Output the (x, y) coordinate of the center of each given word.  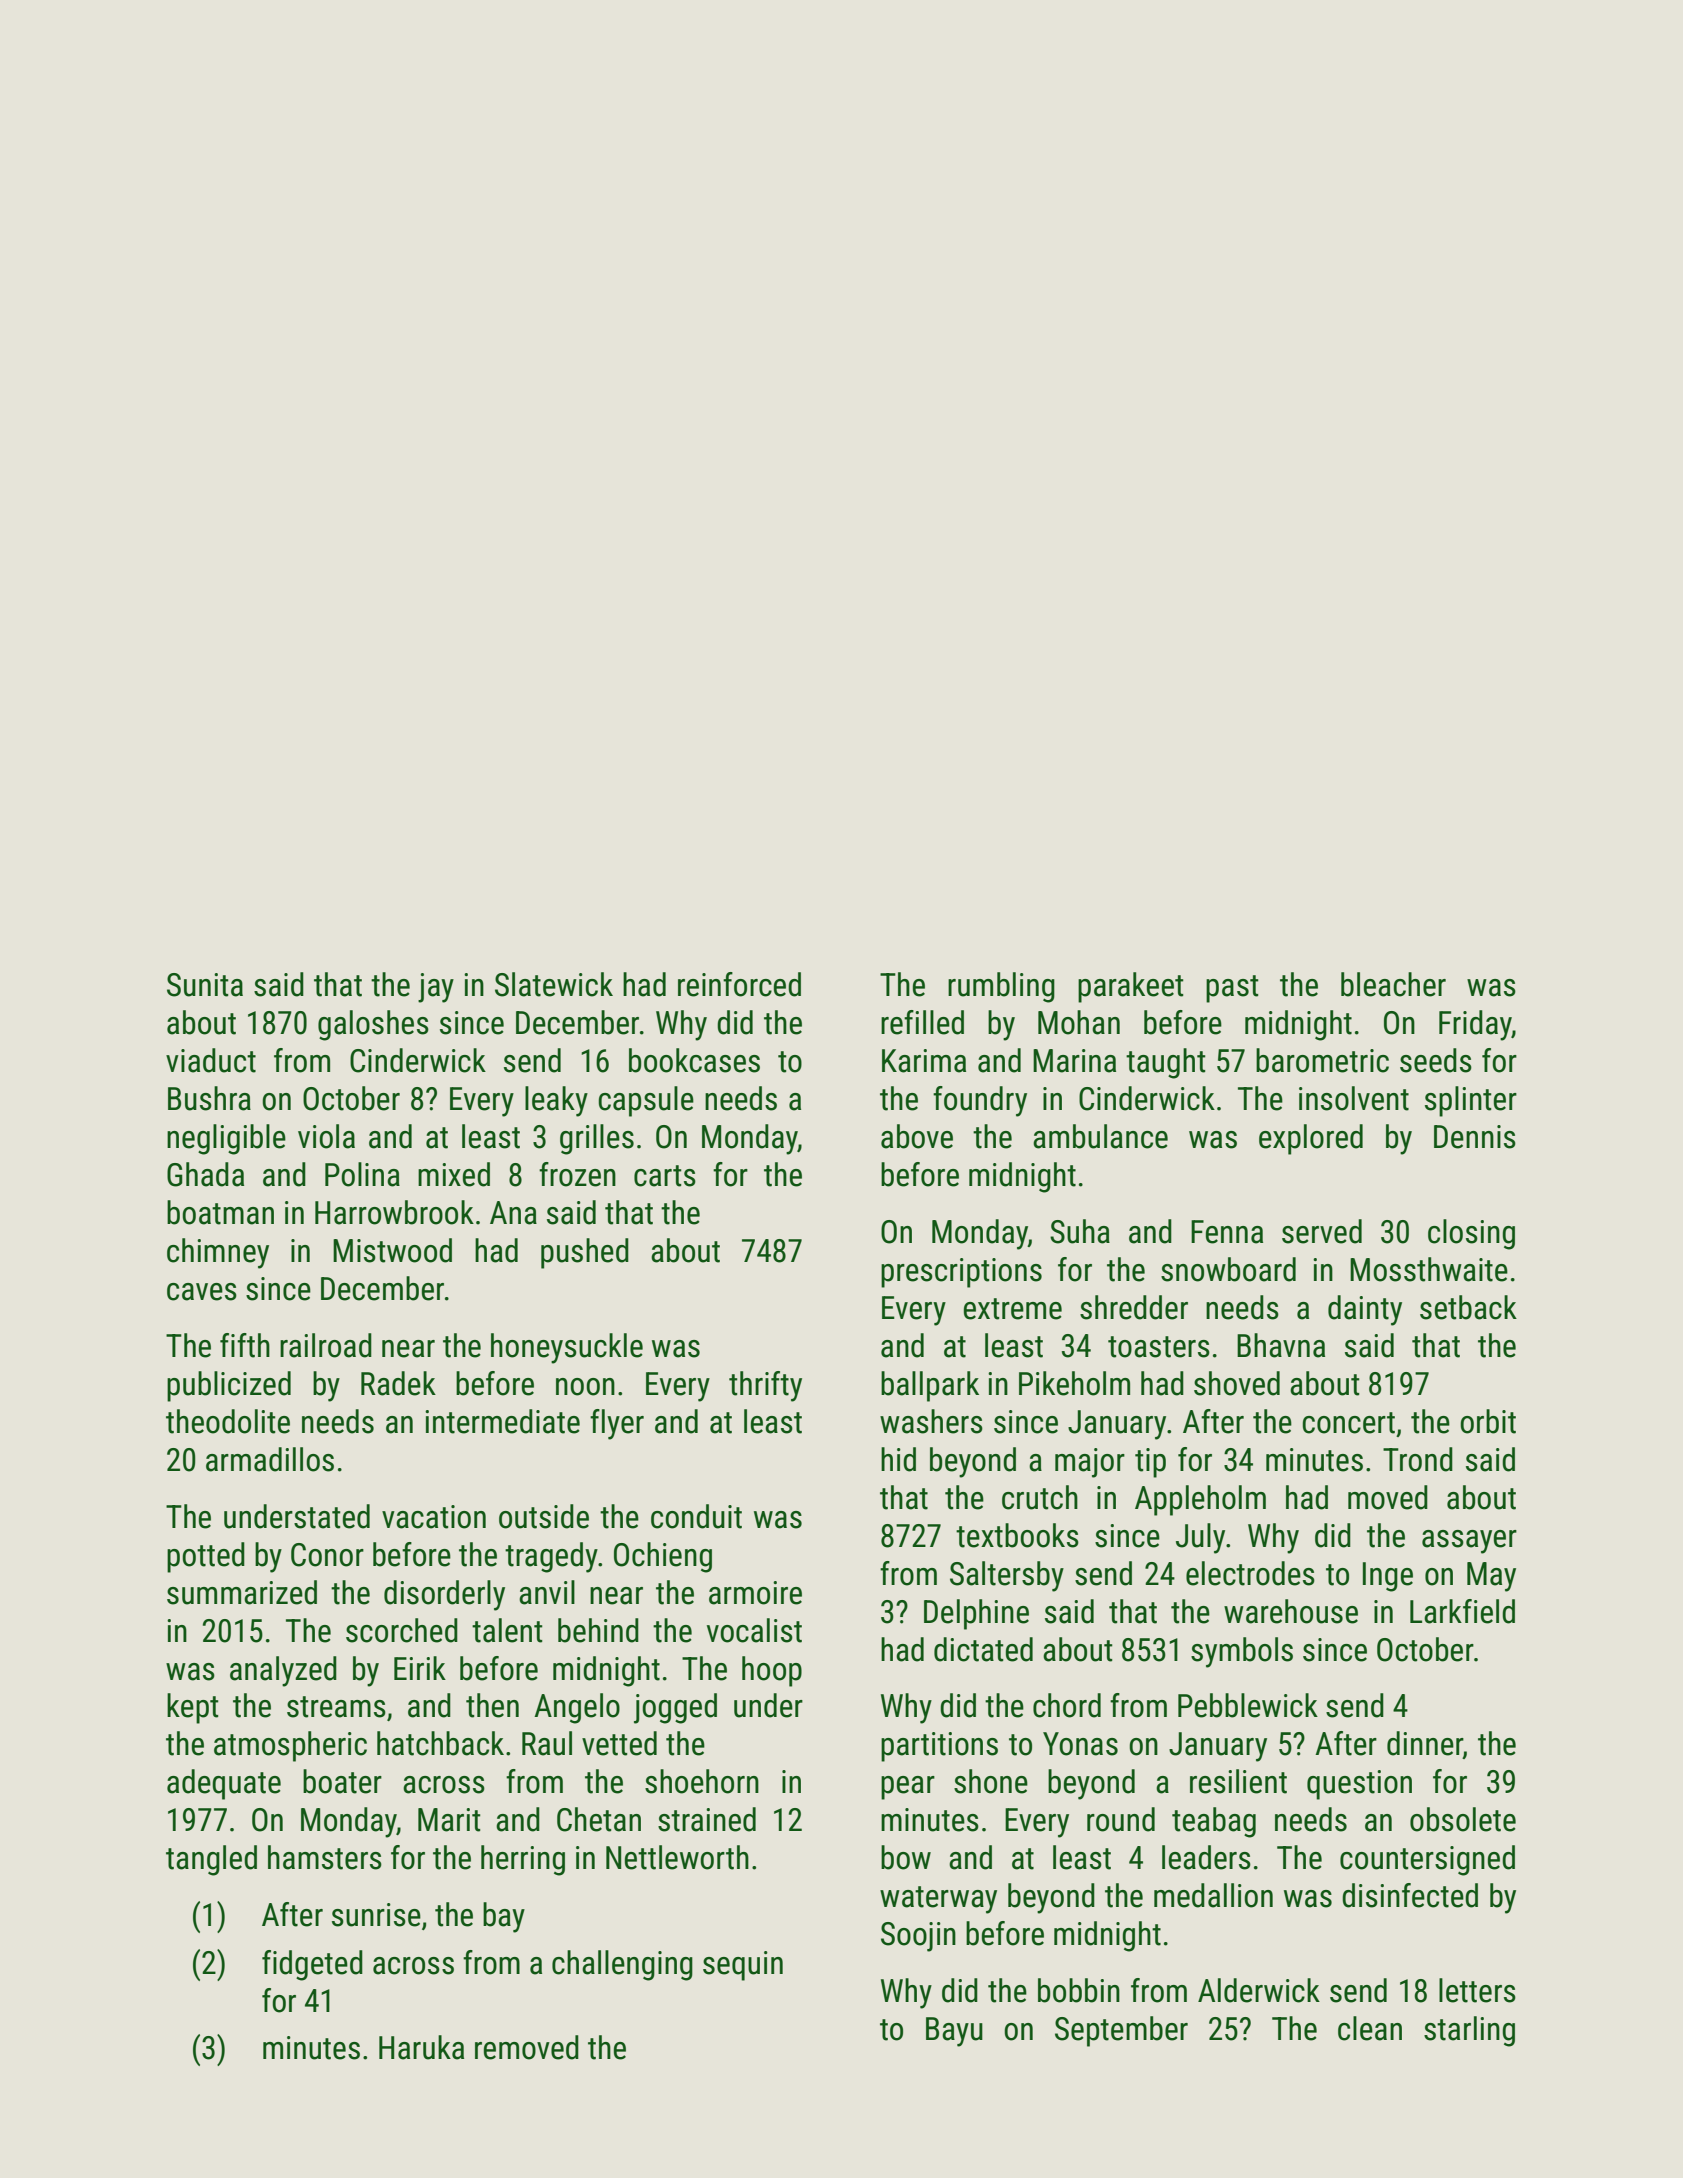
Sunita (205, 985)
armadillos (270, 1459)
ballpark (930, 1386)
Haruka (421, 2047)
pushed (585, 1253)
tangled (211, 1860)
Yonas (1080, 1744)
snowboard (1228, 1269)
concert (1348, 1423)
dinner (1425, 1743)
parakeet (1131, 987)
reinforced (739, 984)
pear (908, 1788)
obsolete (1463, 1819)
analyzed (283, 1671)
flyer (617, 1424)
